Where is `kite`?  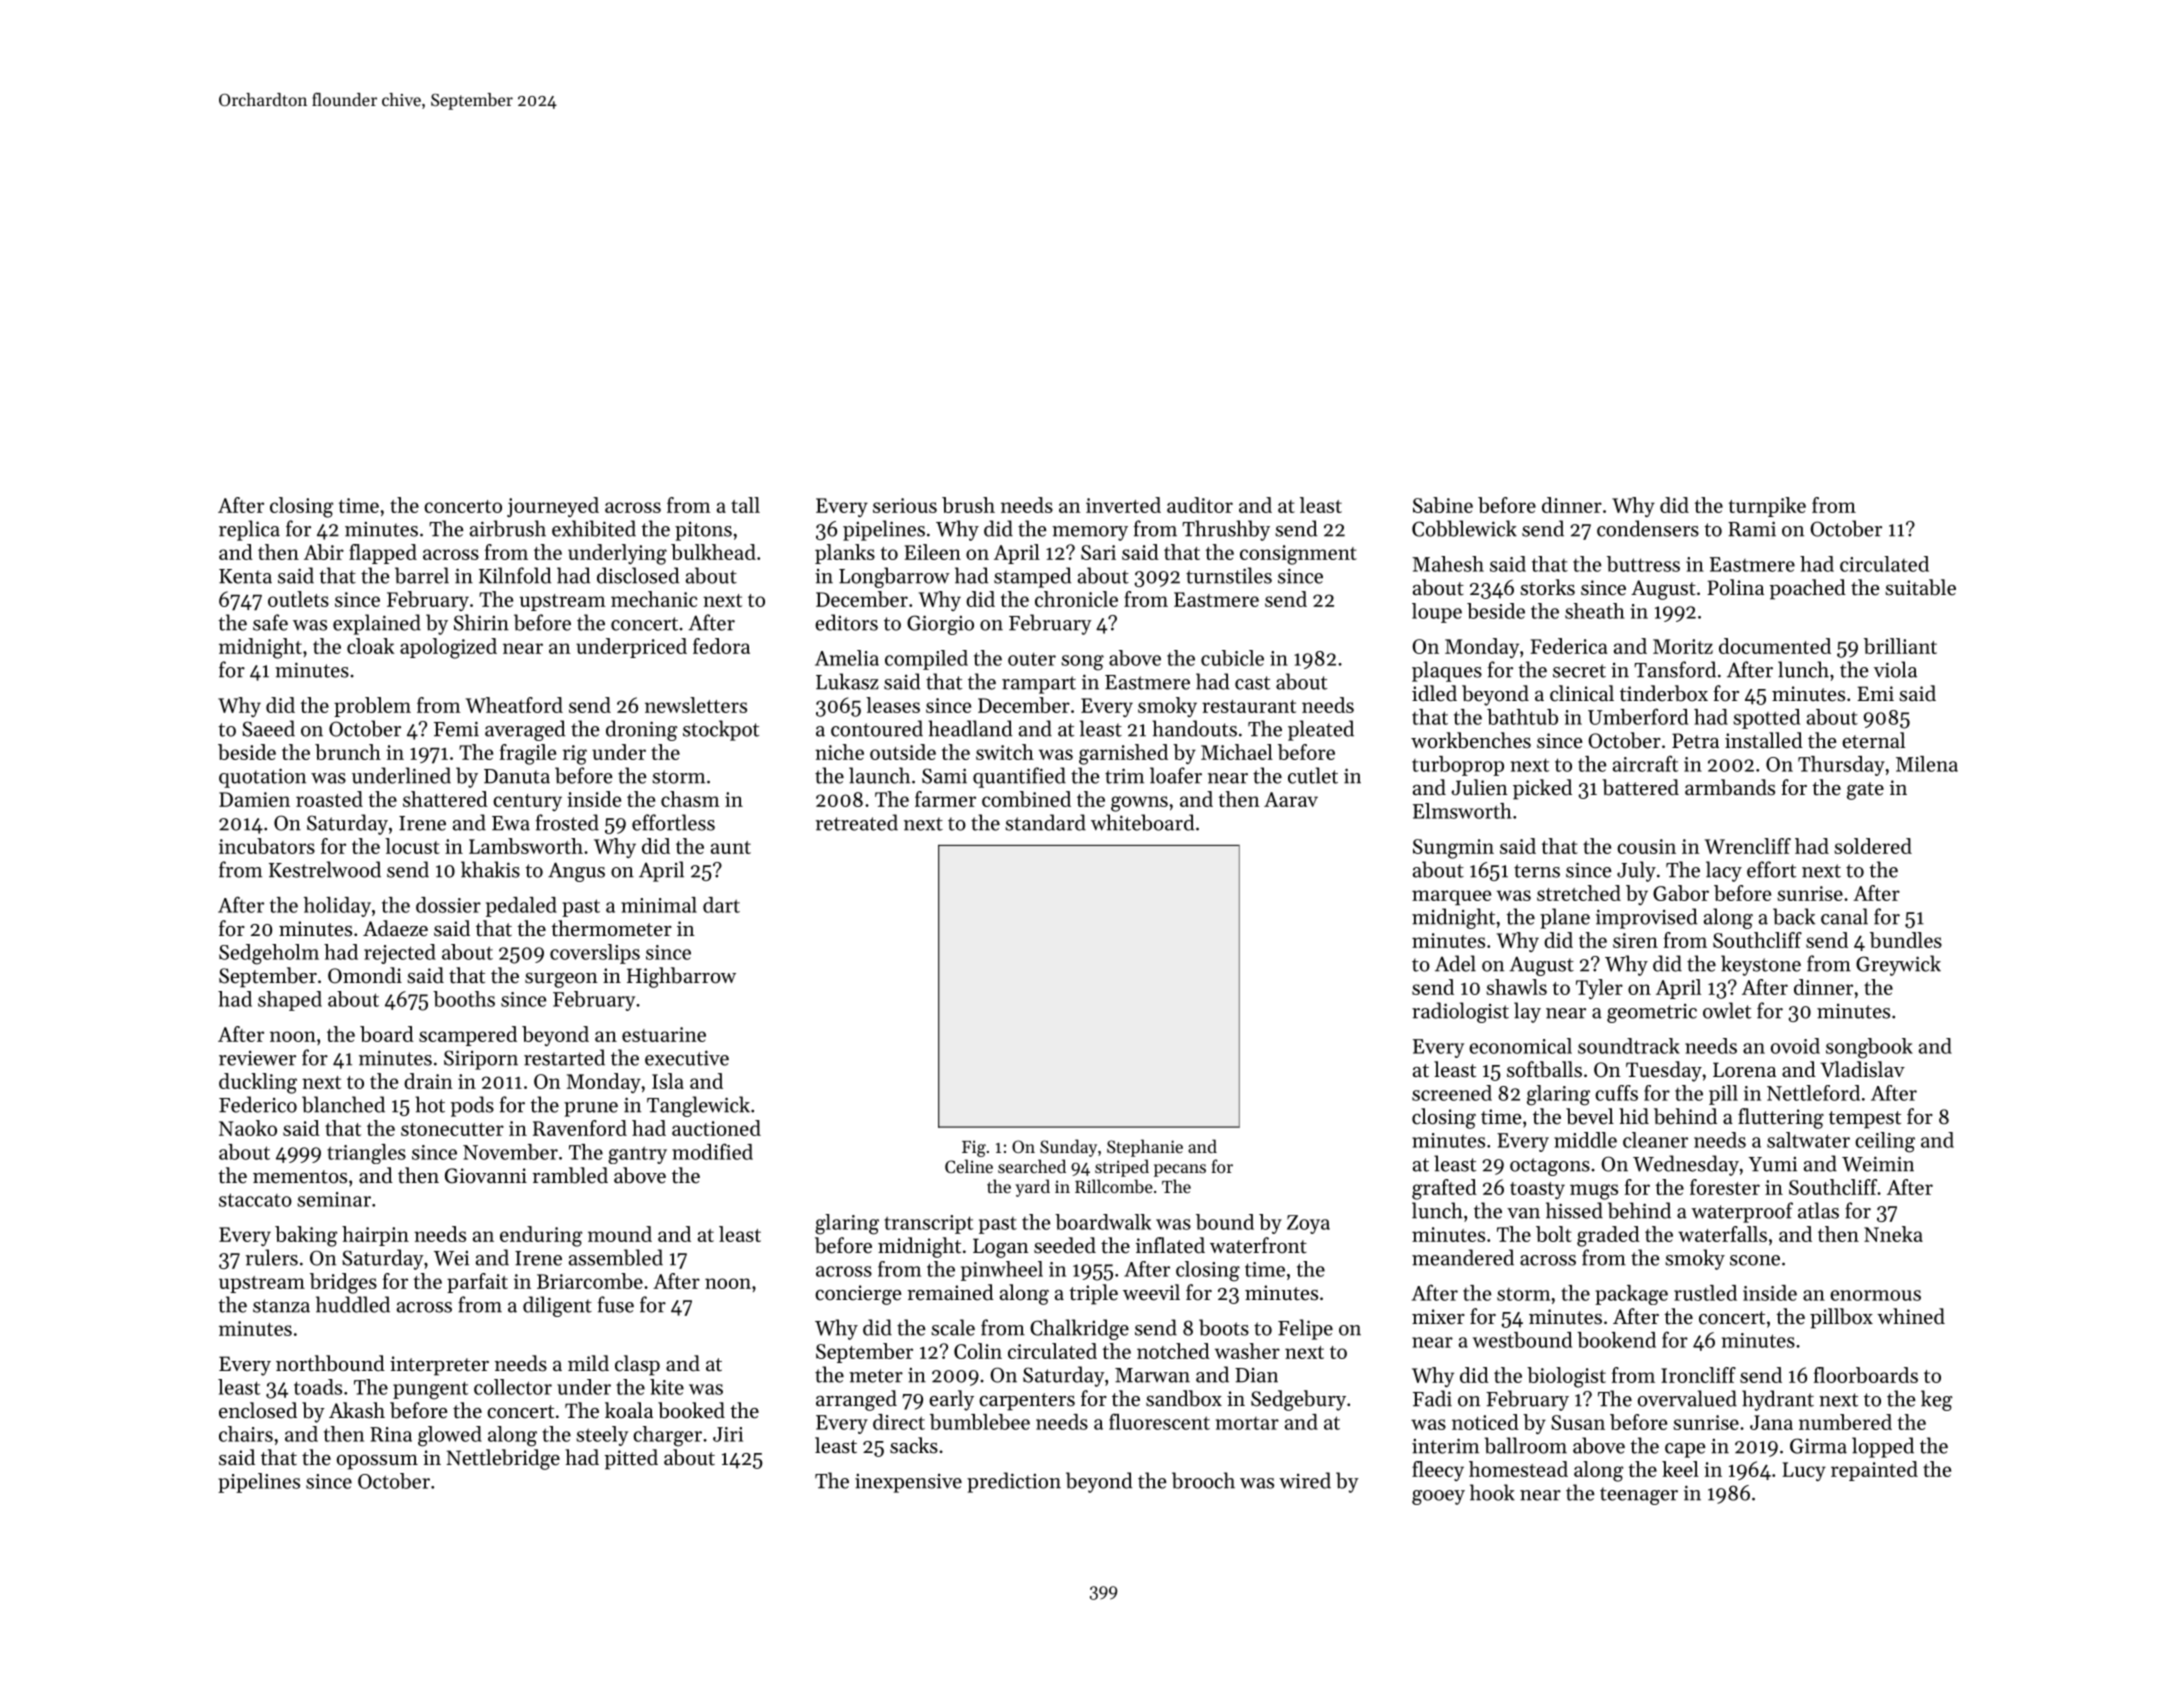 kite is located at coordinates (667, 1387).
